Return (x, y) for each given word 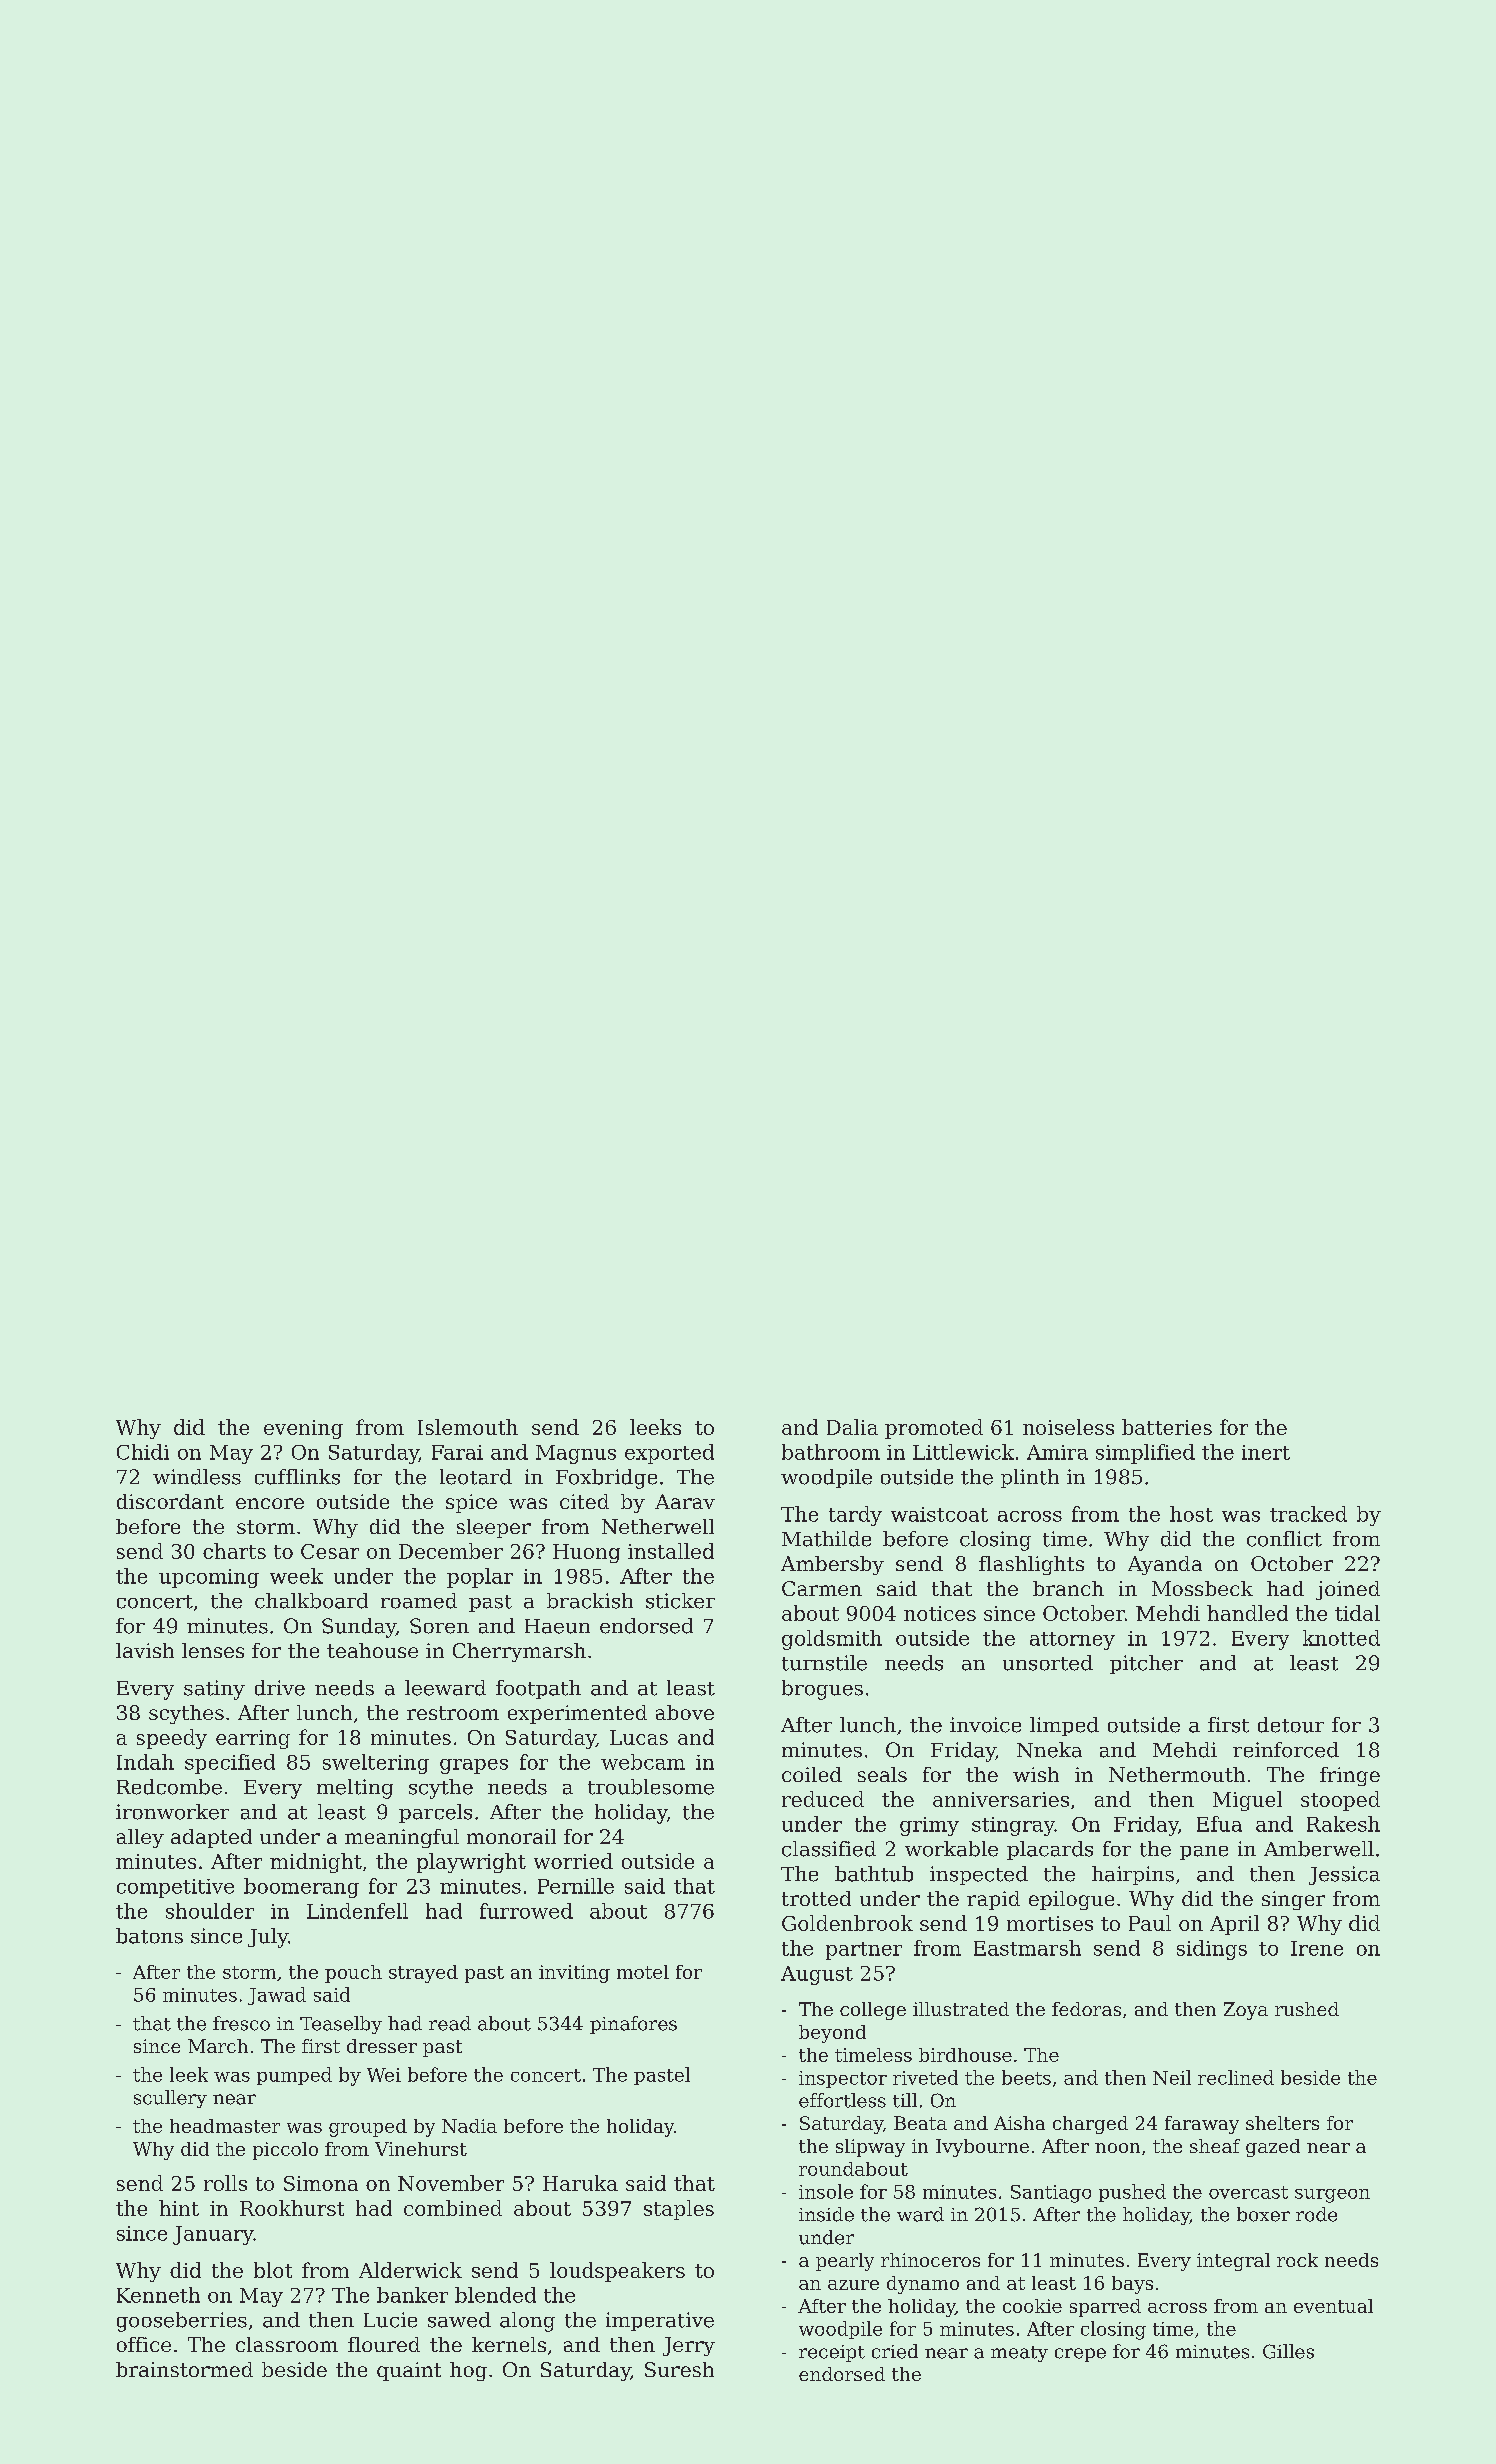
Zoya (1246, 2011)
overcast (1248, 2192)
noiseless (1068, 1427)
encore (270, 1503)
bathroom (831, 1452)
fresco (241, 2023)
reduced (823, 1799)
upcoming (209, 1578)
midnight (316, 1863)
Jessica (1344, 1875)
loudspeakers (617, 2272)
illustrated (961, 2009)
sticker (680, 1601)
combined (453, 2208)
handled (1247, 1613)
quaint (409, 2371)
